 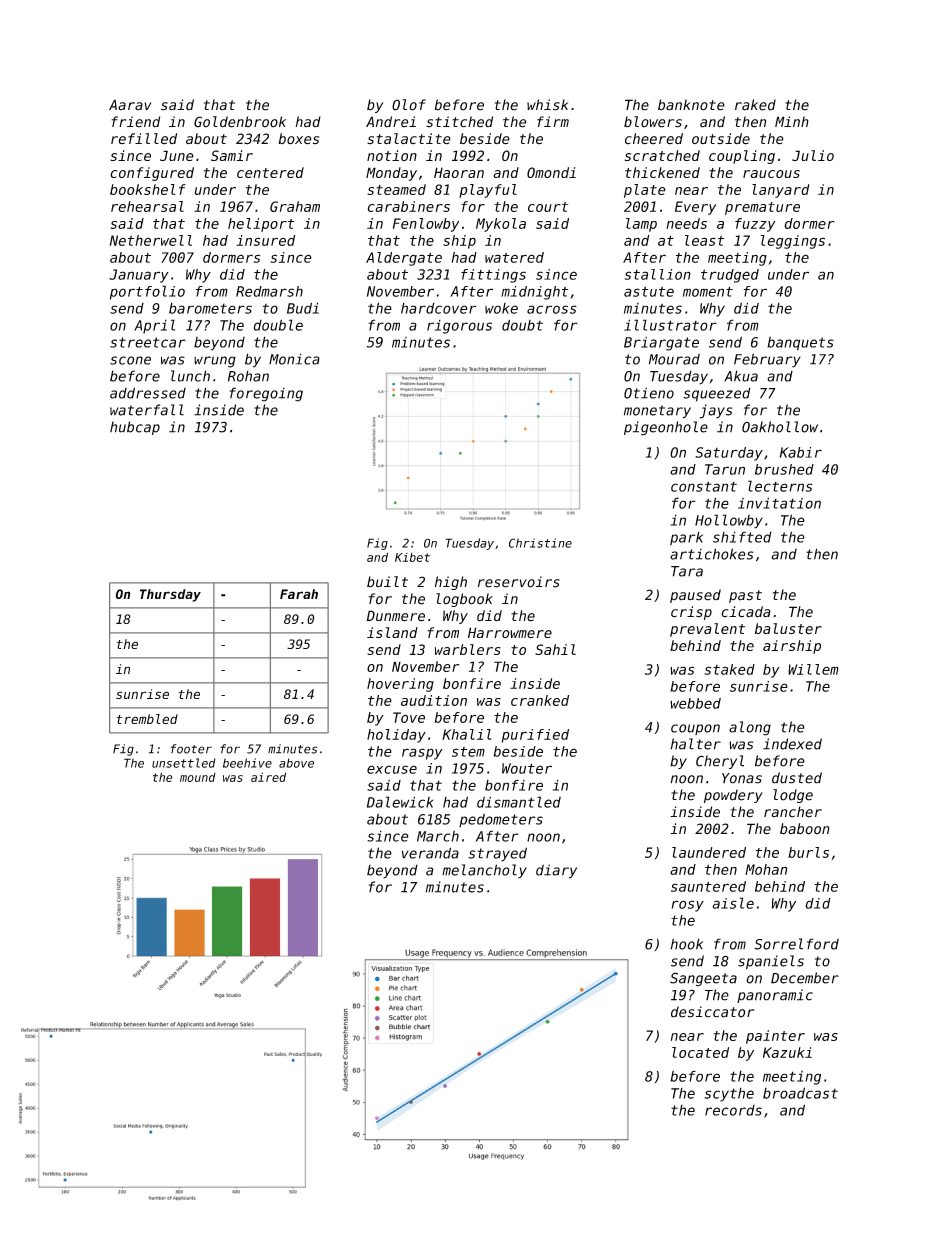 I want to click on veranda, so click(x=430, y=853).
